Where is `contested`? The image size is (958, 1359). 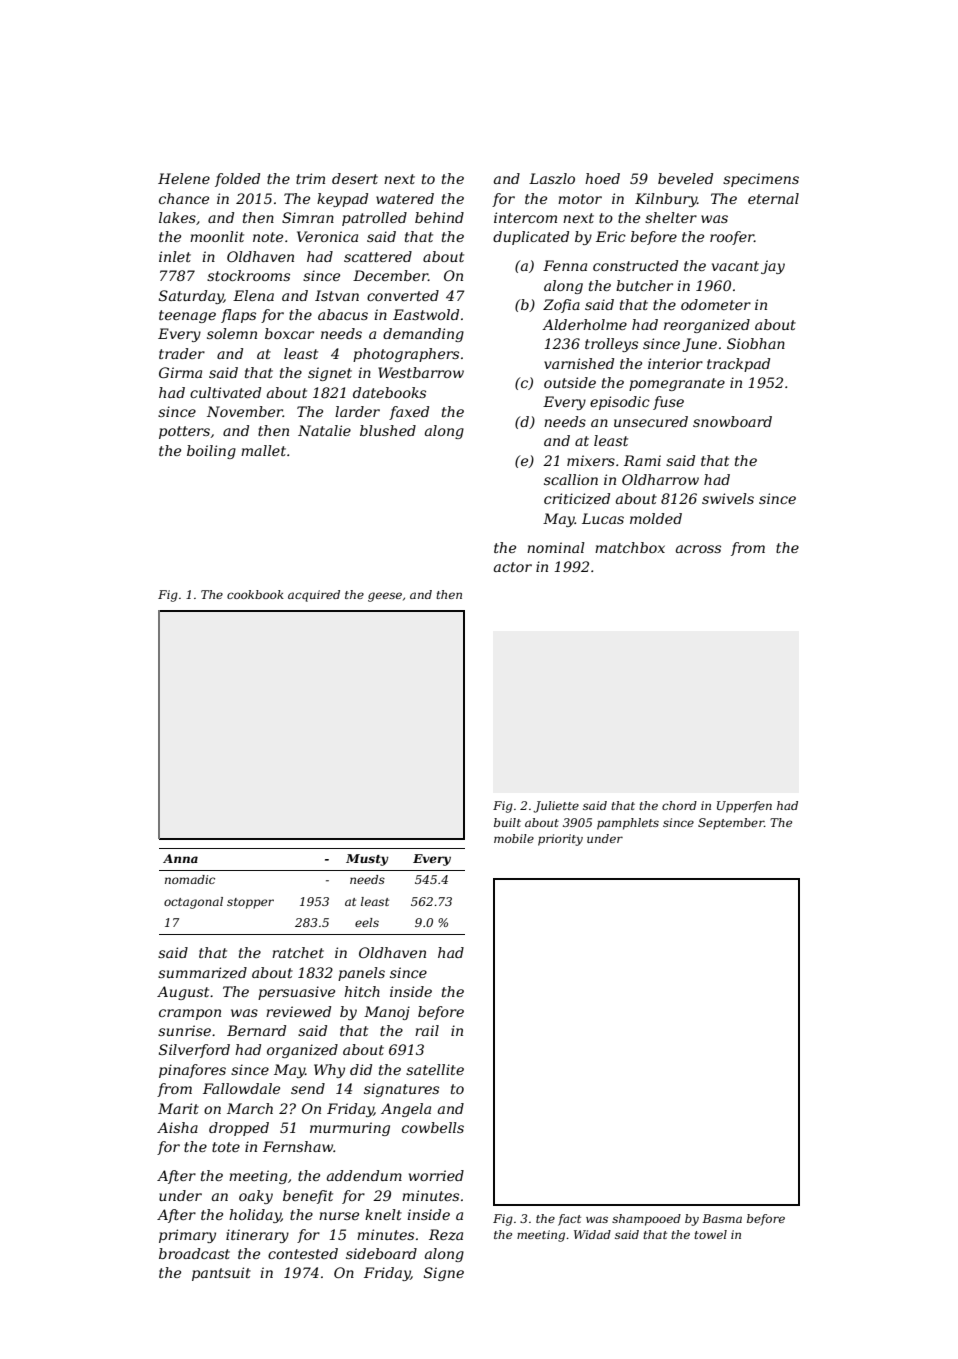
contested is located at coordinates (303, 1253).
